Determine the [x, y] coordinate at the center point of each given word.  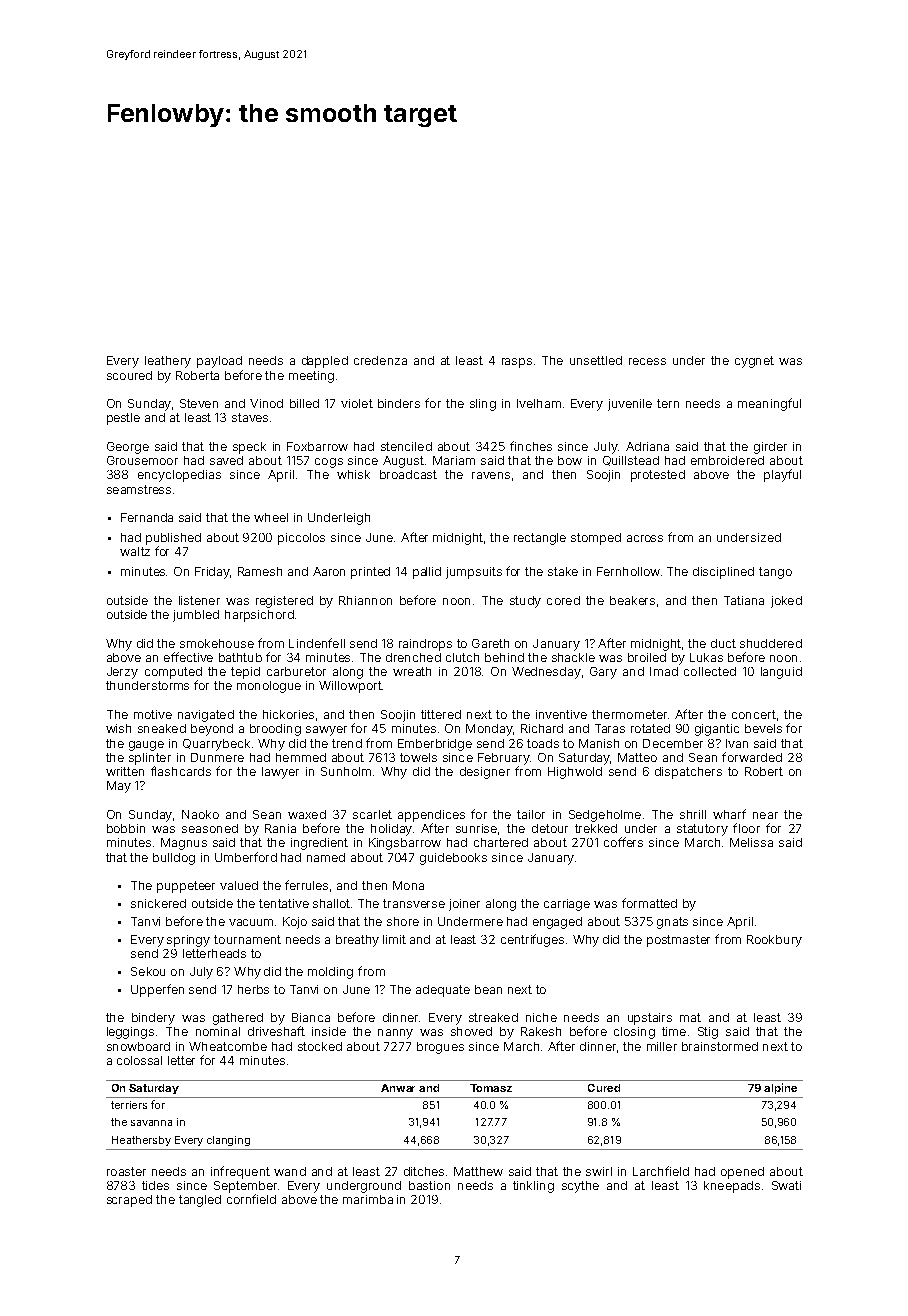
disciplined [723, 573]
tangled [200, 1201]
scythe [580, 1187]
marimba [368, 1199]
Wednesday [546, 673]
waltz [135, 551]
